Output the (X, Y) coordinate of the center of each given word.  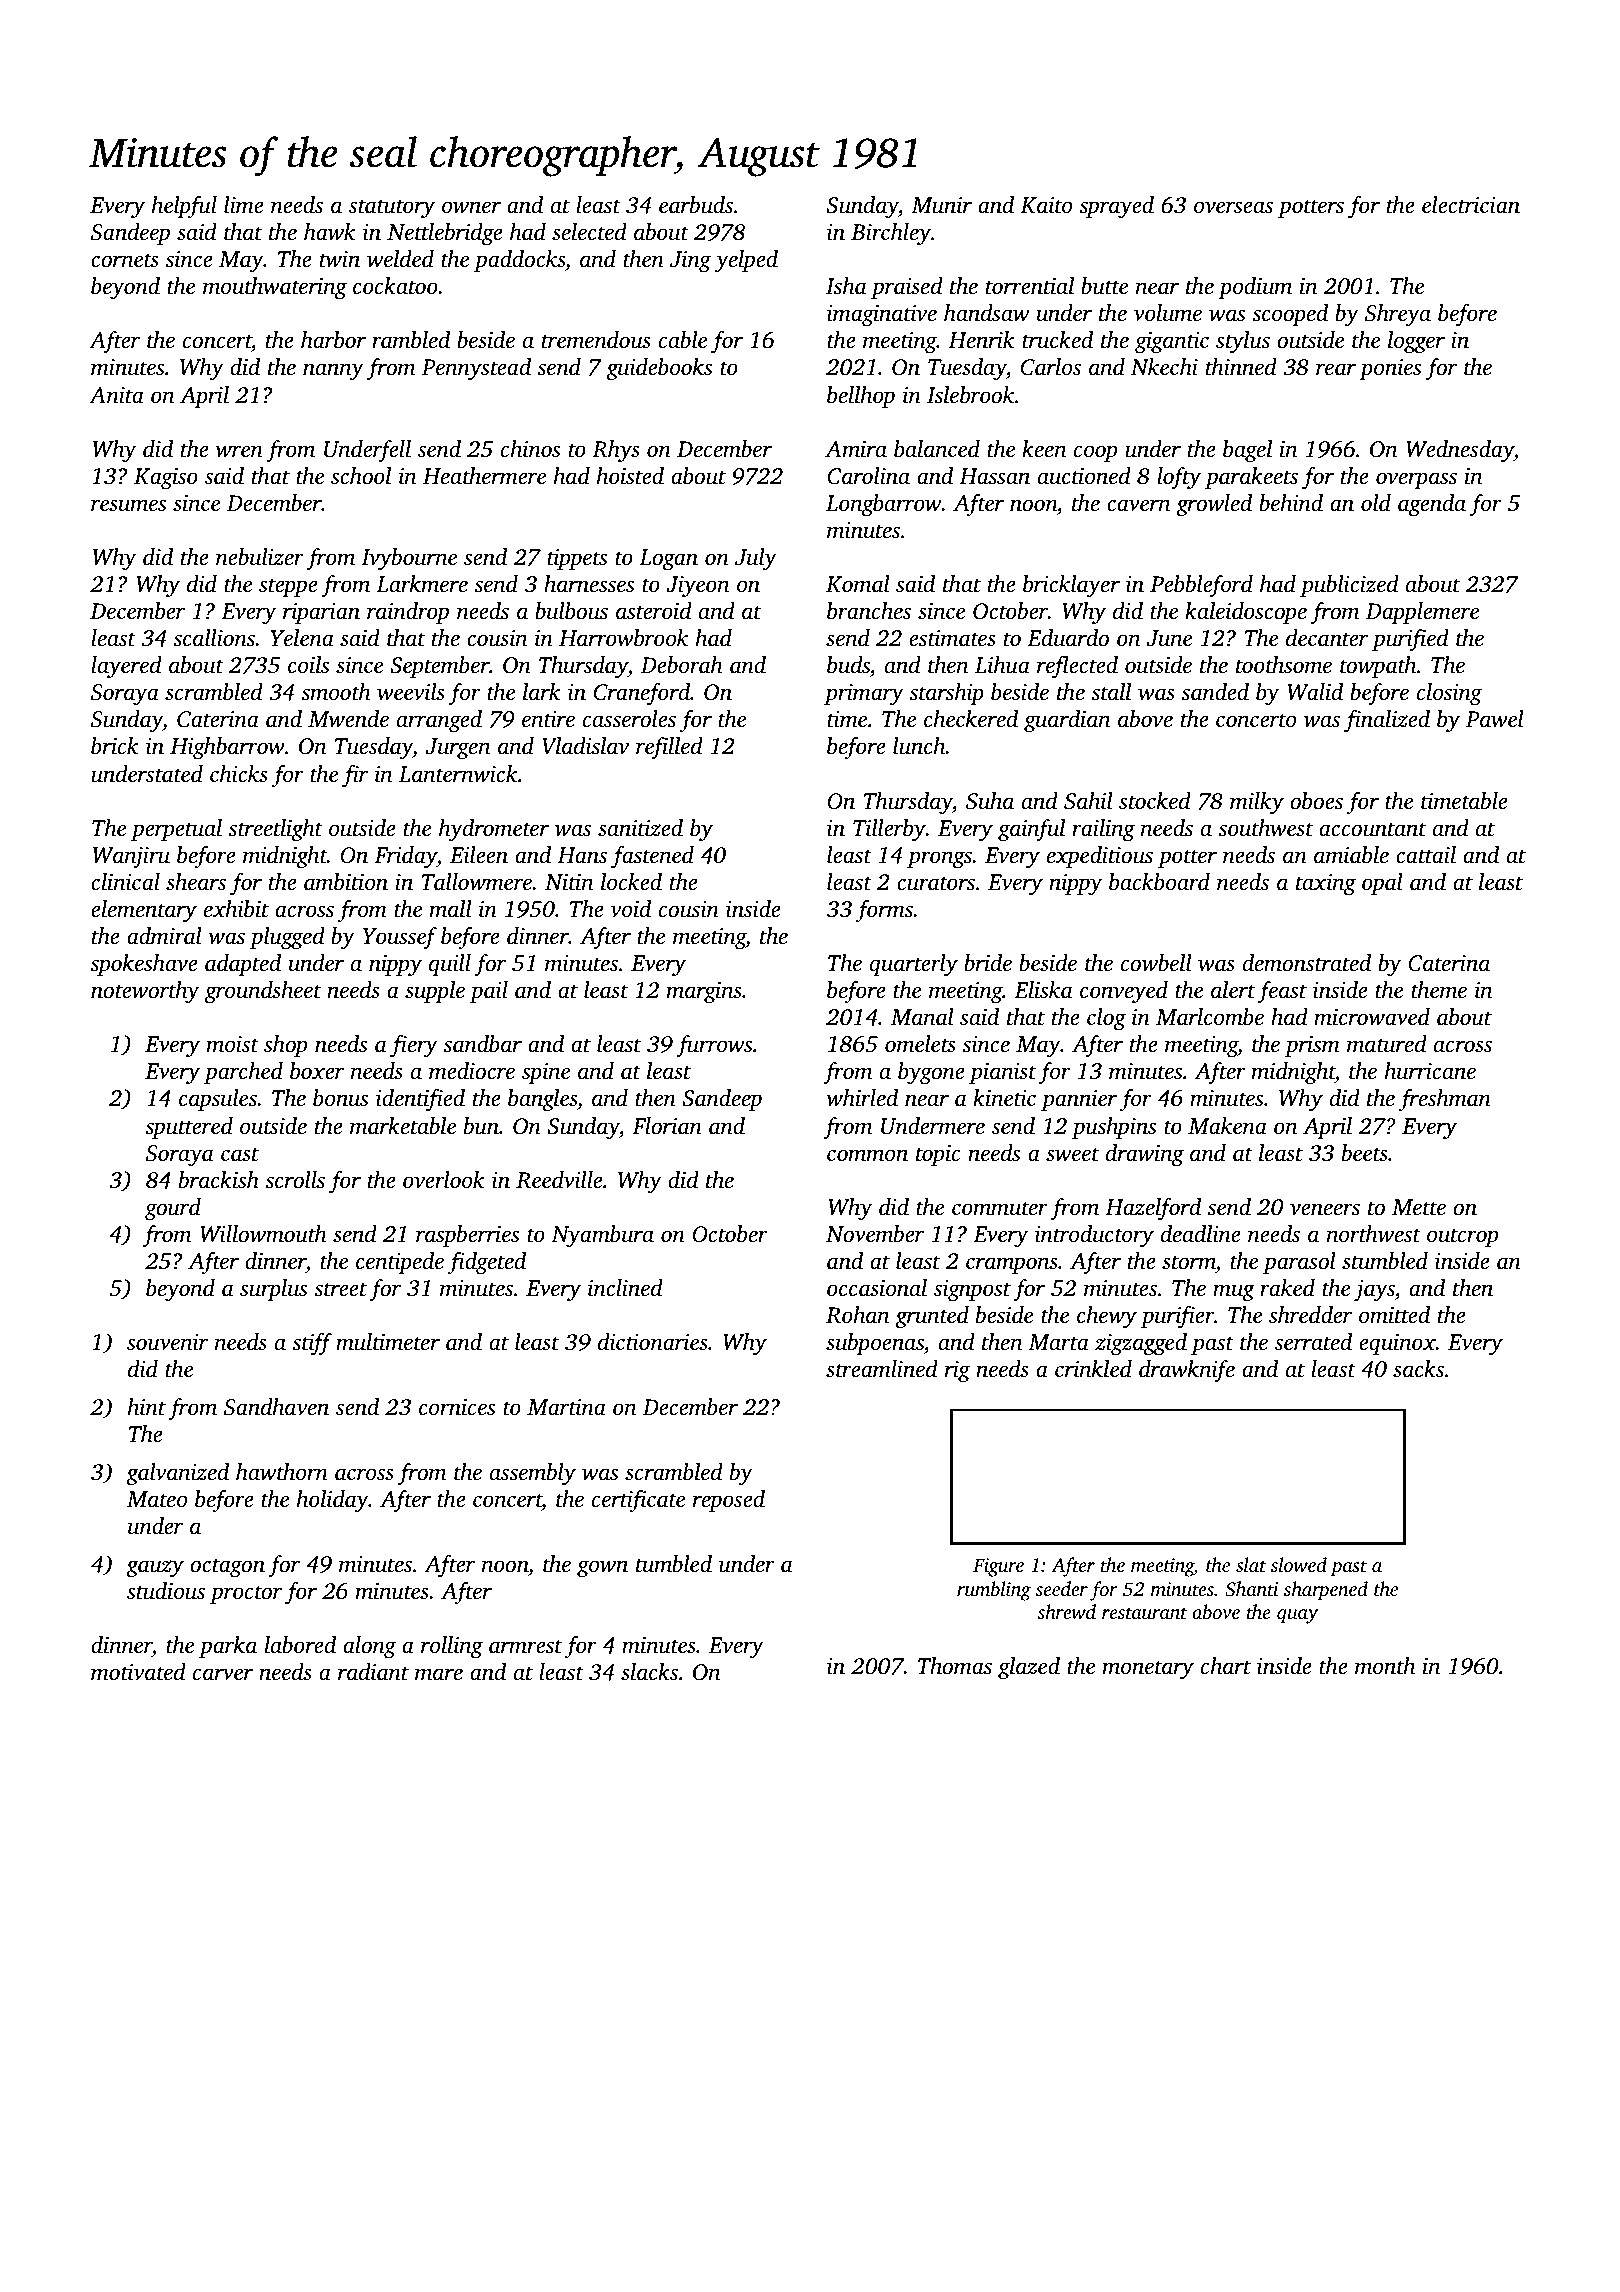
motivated (138, 1672)
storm (1189, 1262)
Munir (941, 205)
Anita (116, 395)
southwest (1265, 828)
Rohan (858, 1315)
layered (126, 667)
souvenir (167, 1342)
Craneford (642, 694)
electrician (1471, 205)
